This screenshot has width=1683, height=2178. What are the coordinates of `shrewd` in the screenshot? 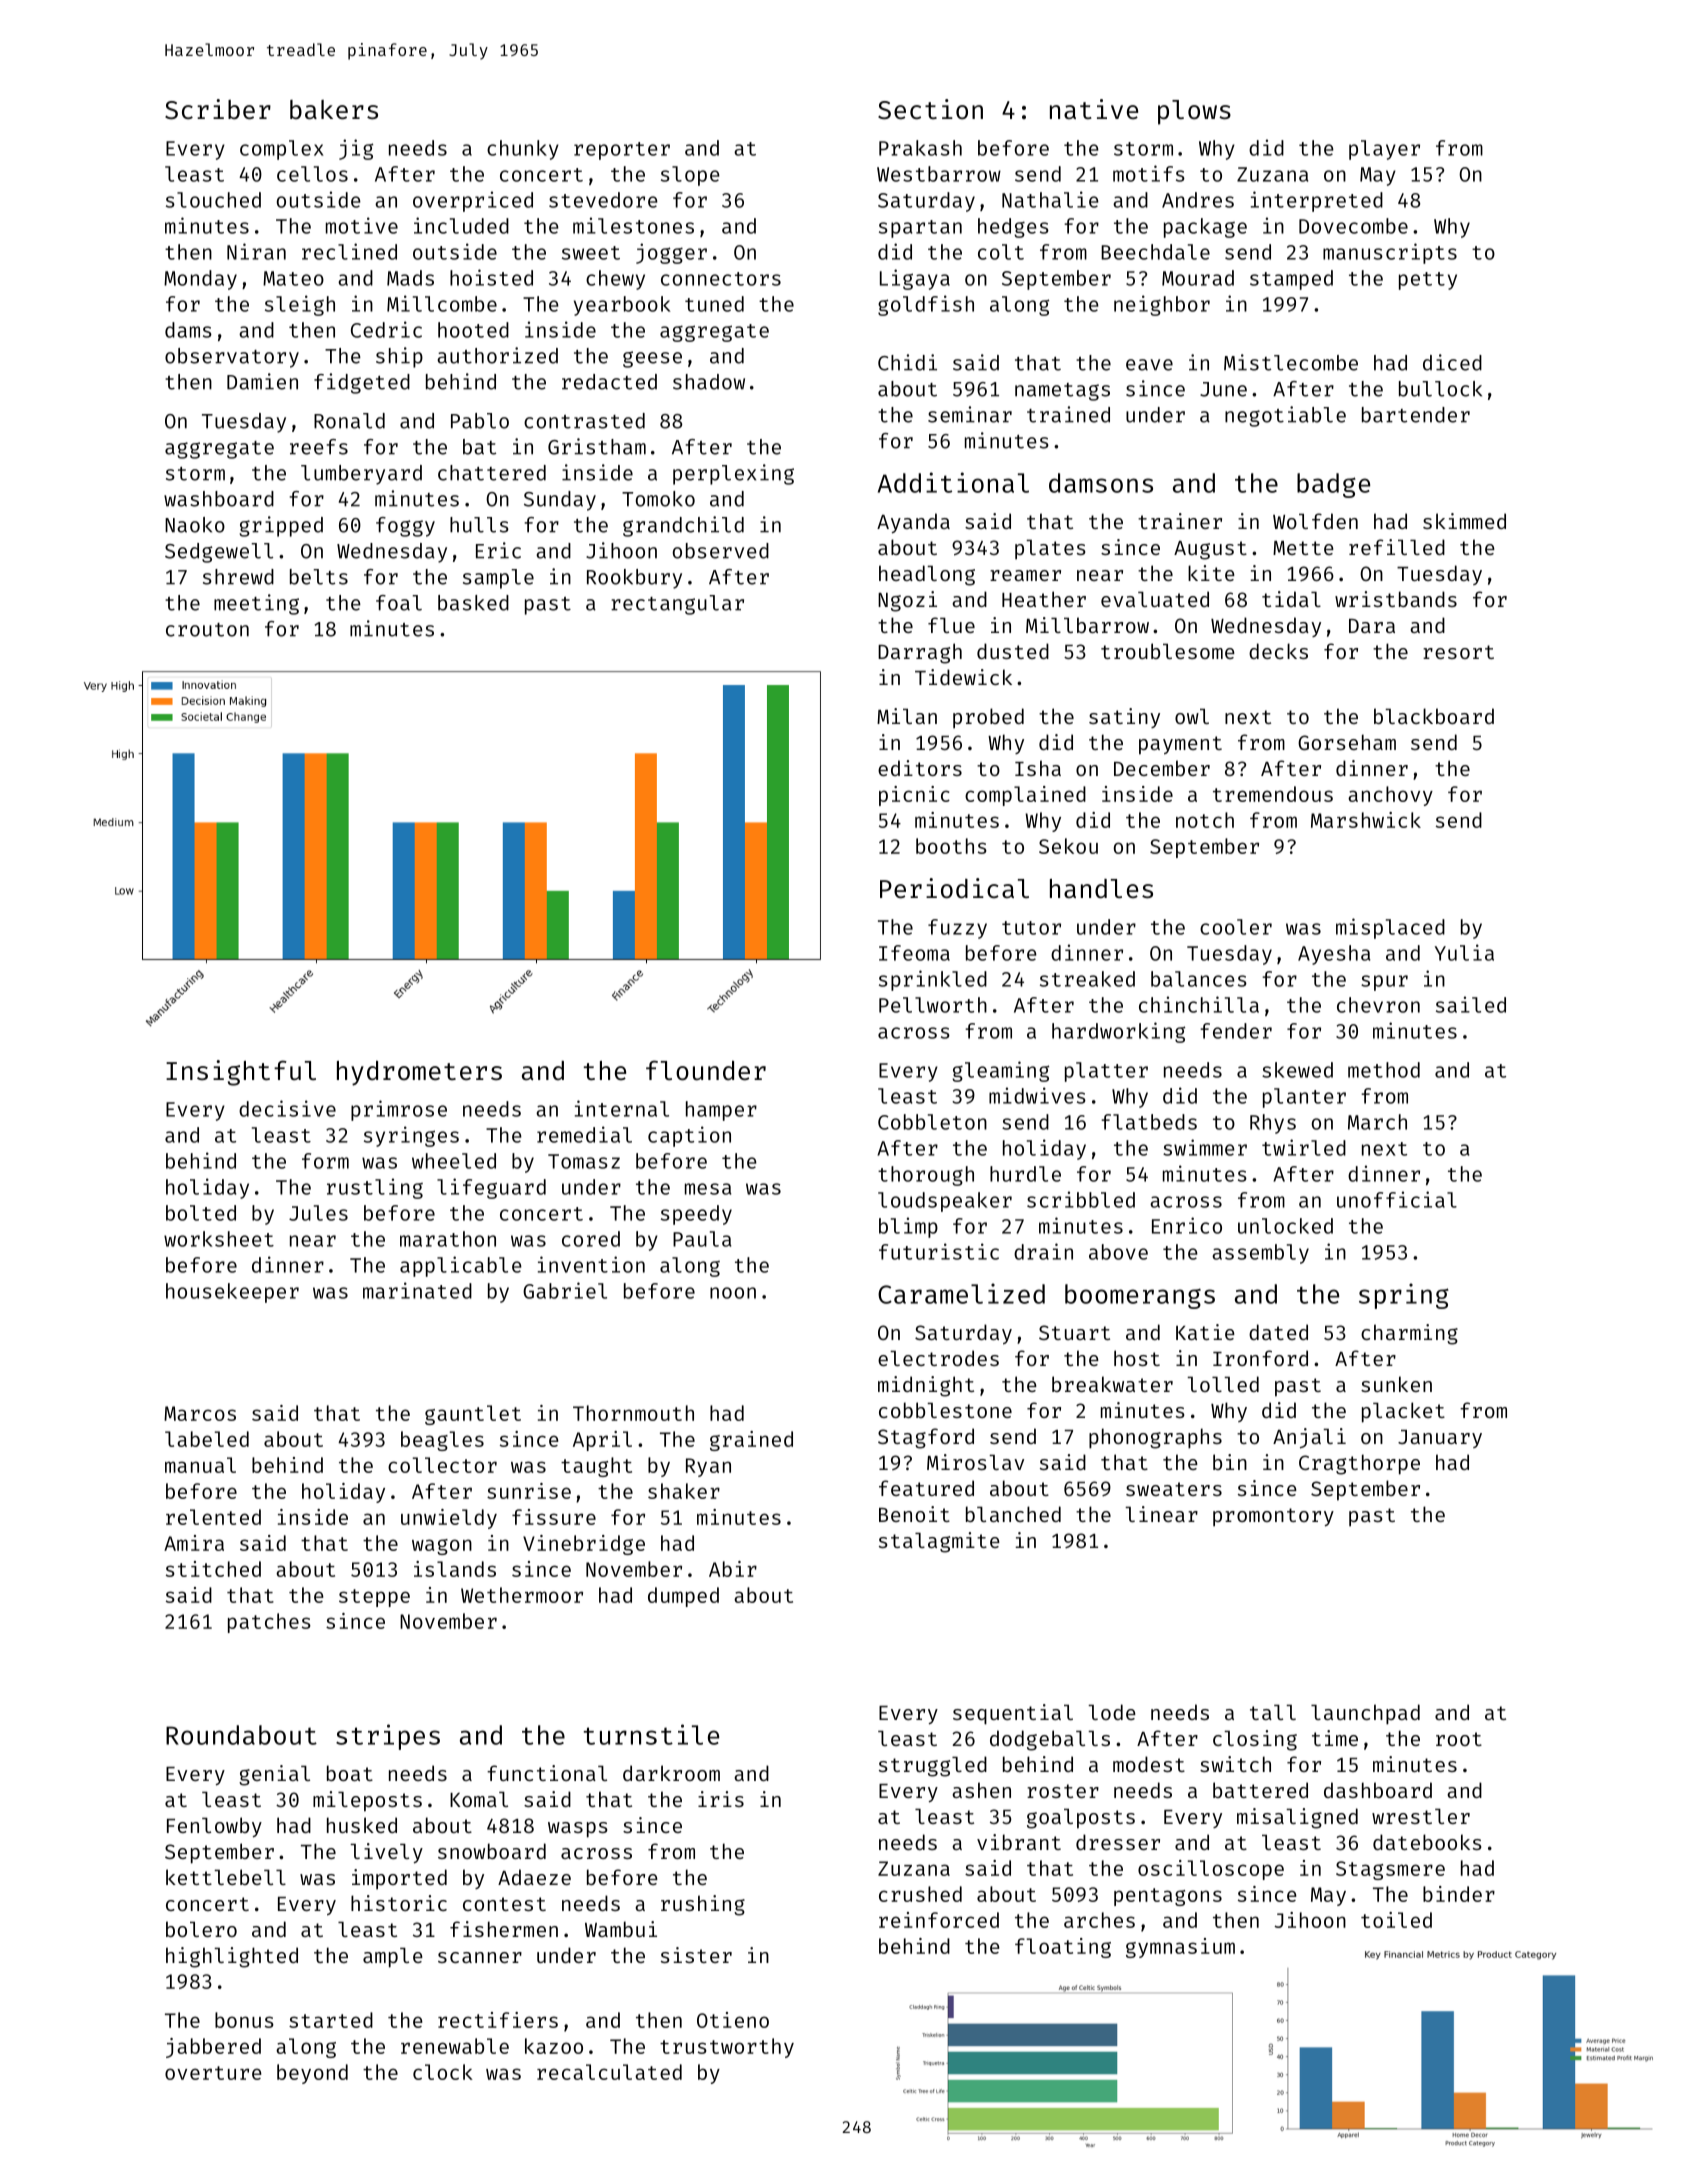 It's located at (238, 577).
